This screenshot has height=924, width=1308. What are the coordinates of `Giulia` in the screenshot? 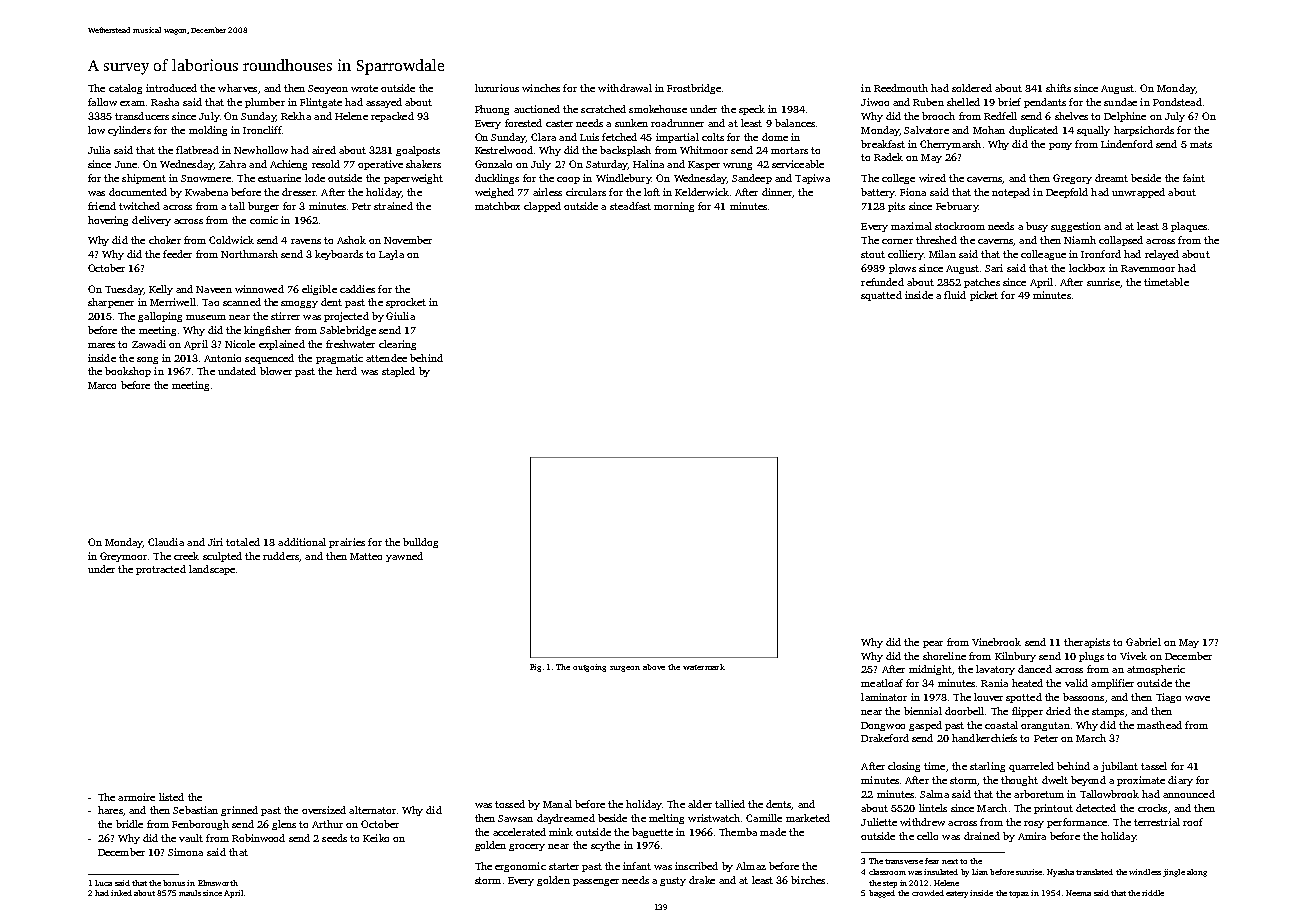 It's located at (400, 316).
